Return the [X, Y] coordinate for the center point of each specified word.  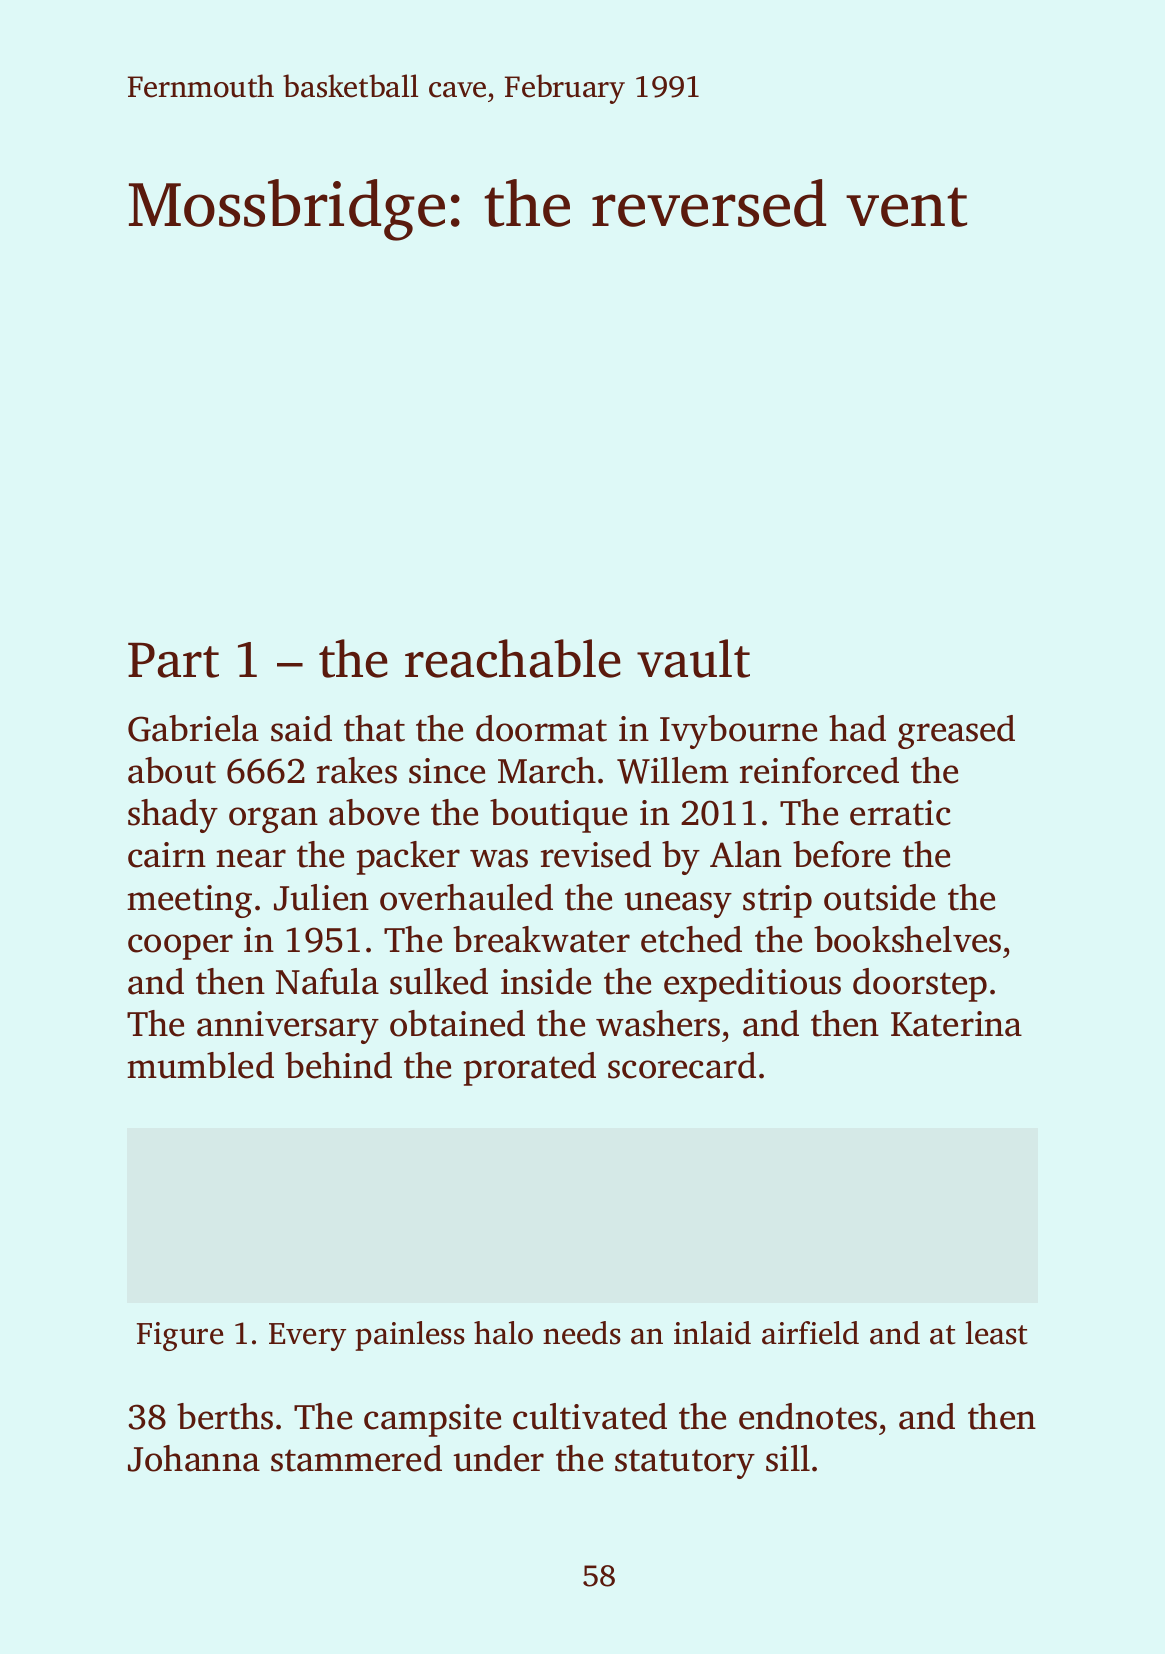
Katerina [956, 1024]
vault [693, 658]
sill [788, 1458]
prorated [530, 1069]
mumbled [200, 1065]
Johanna [194, 1458]
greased [956, 732]
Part [173, 660]
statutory [685, 1464]
